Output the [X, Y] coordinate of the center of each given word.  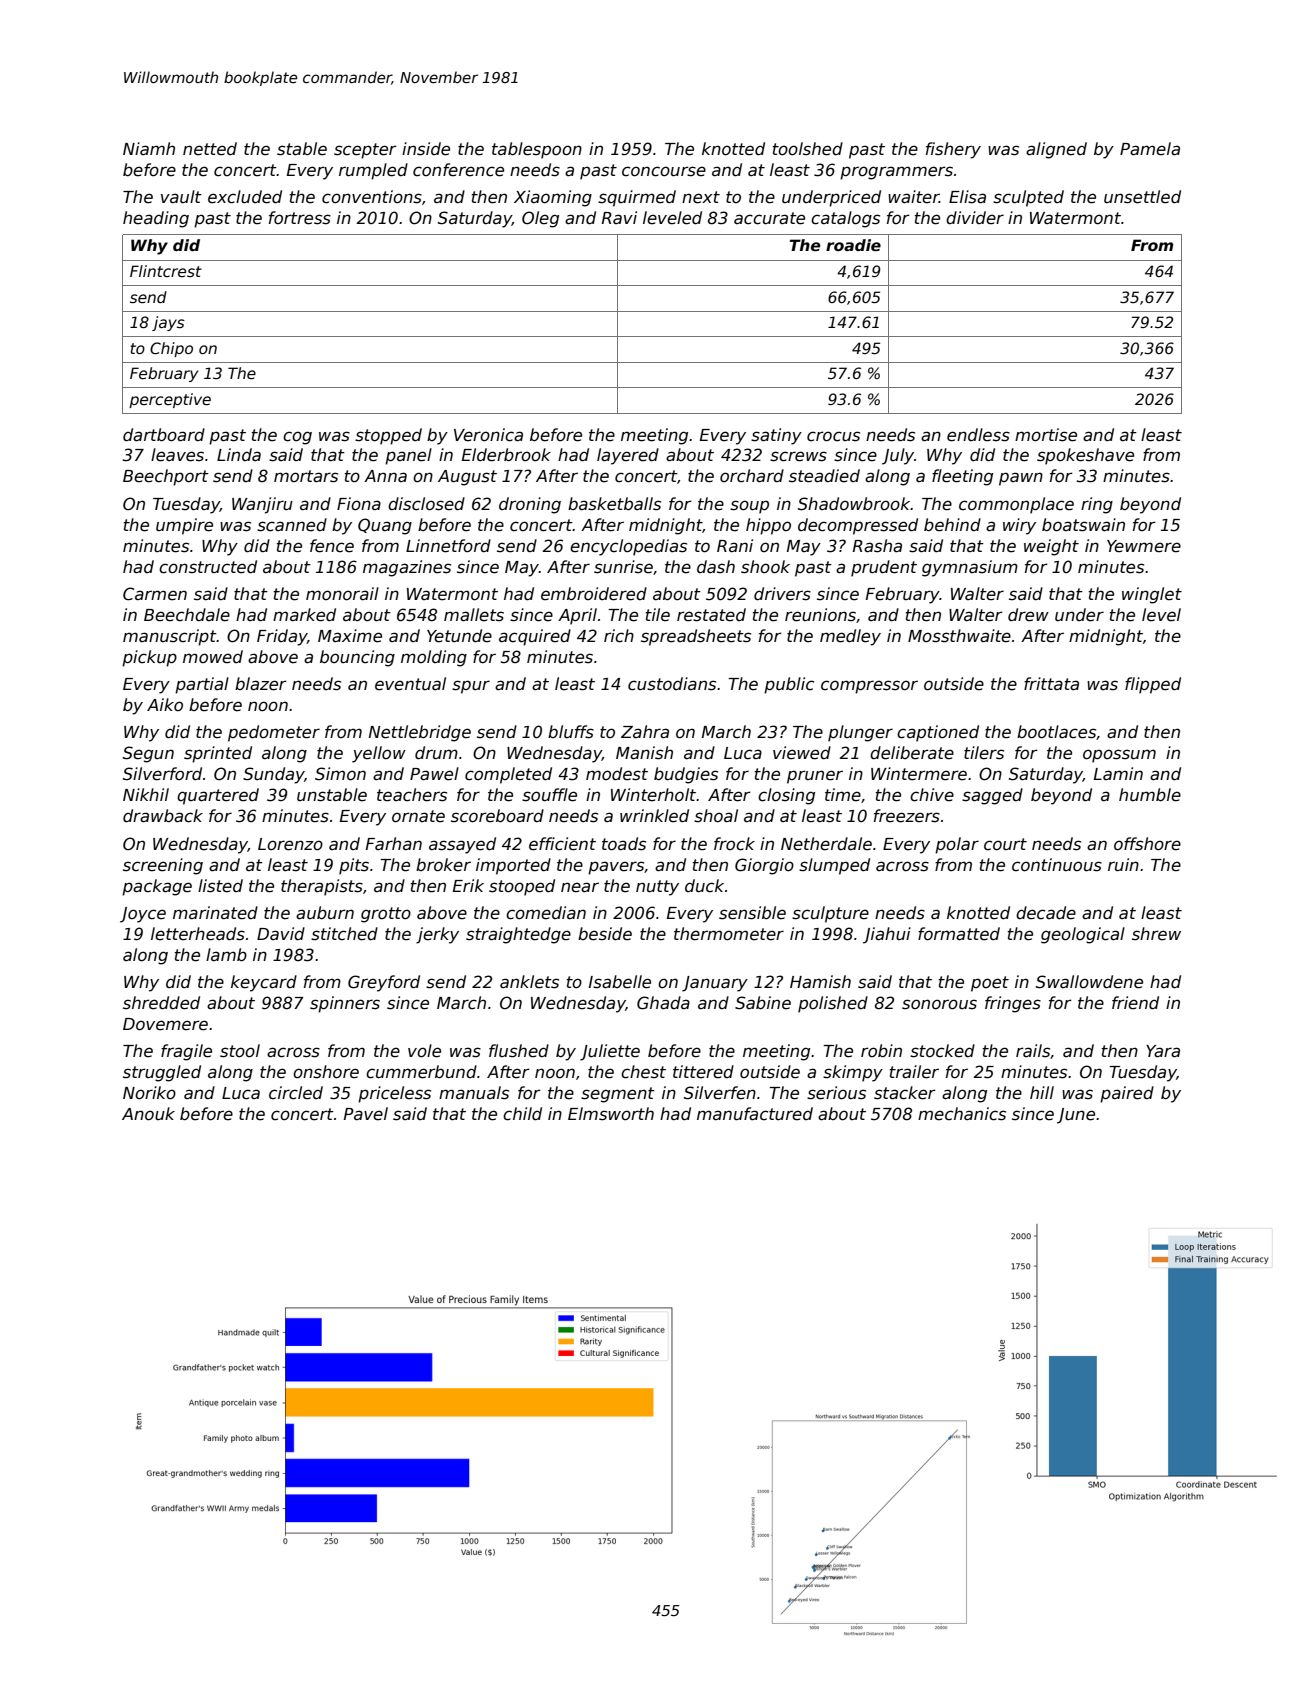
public [789, 685]
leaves [177, 455]
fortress [300, 218]
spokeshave [1085, 456]
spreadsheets [696, 637]
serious [836, 1093]
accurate [769, 218]
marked [304, 615]
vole [424, 1051]
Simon [340, 774]
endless [978, 435]
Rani [735, 546]
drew [1028, 615]
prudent [884, 568]
